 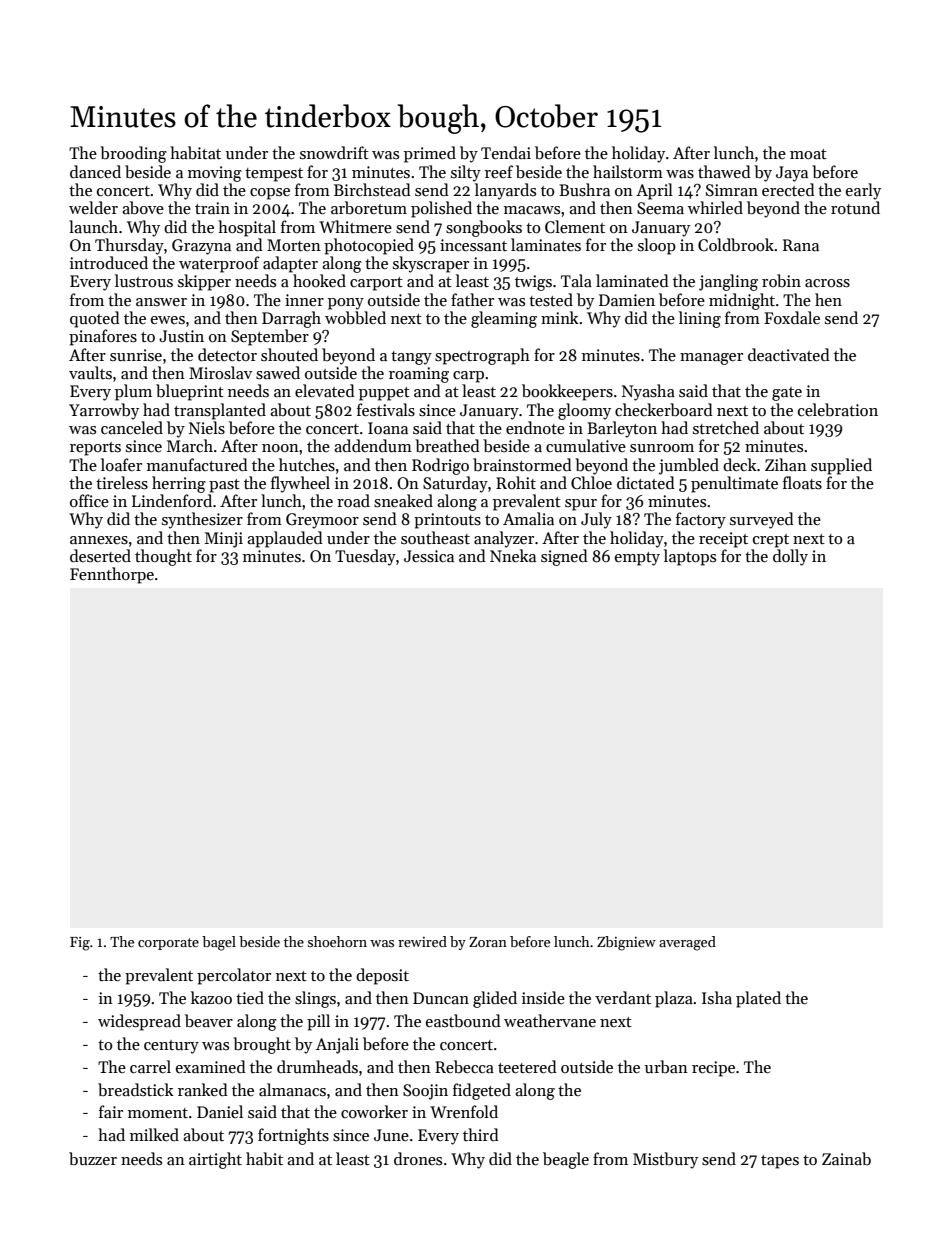 I want to click on drones, so click(x=418, y=1158).
